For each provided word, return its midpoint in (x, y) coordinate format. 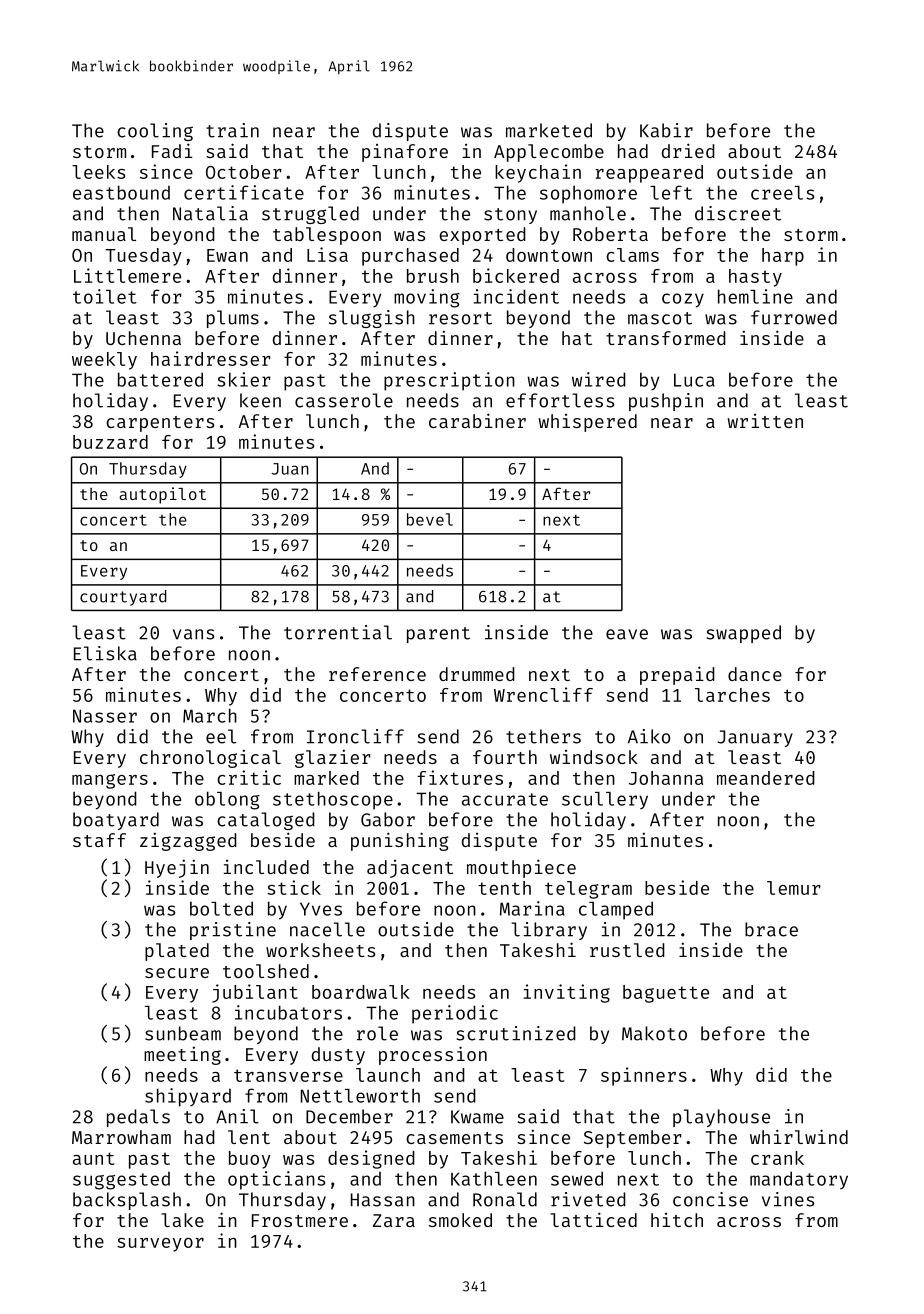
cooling (155, 132)
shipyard (188, 1097)
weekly (104, 361)
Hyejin (177, 868)
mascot (660, 318)
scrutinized (516, 1033)
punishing (400, 841)
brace (771, 929)
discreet (738, 213)
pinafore (405, 153)
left (671, 192)
